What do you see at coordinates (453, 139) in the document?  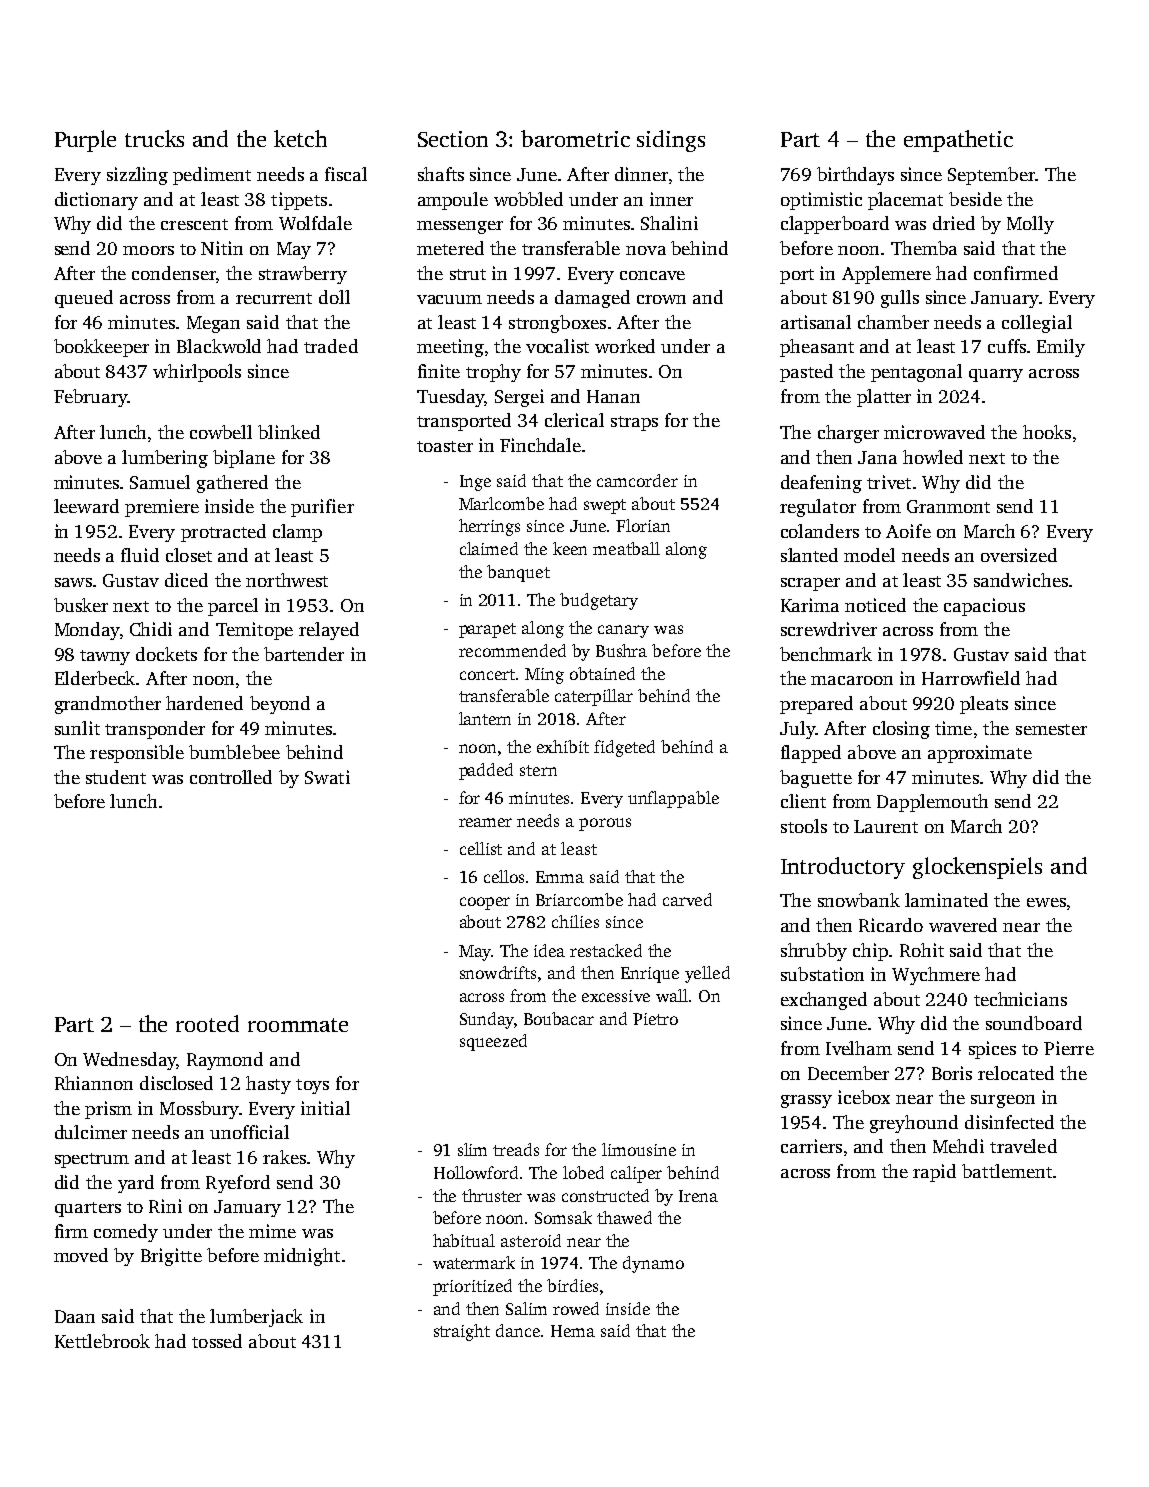 I see `Section` at bounding box center [453, 139].
